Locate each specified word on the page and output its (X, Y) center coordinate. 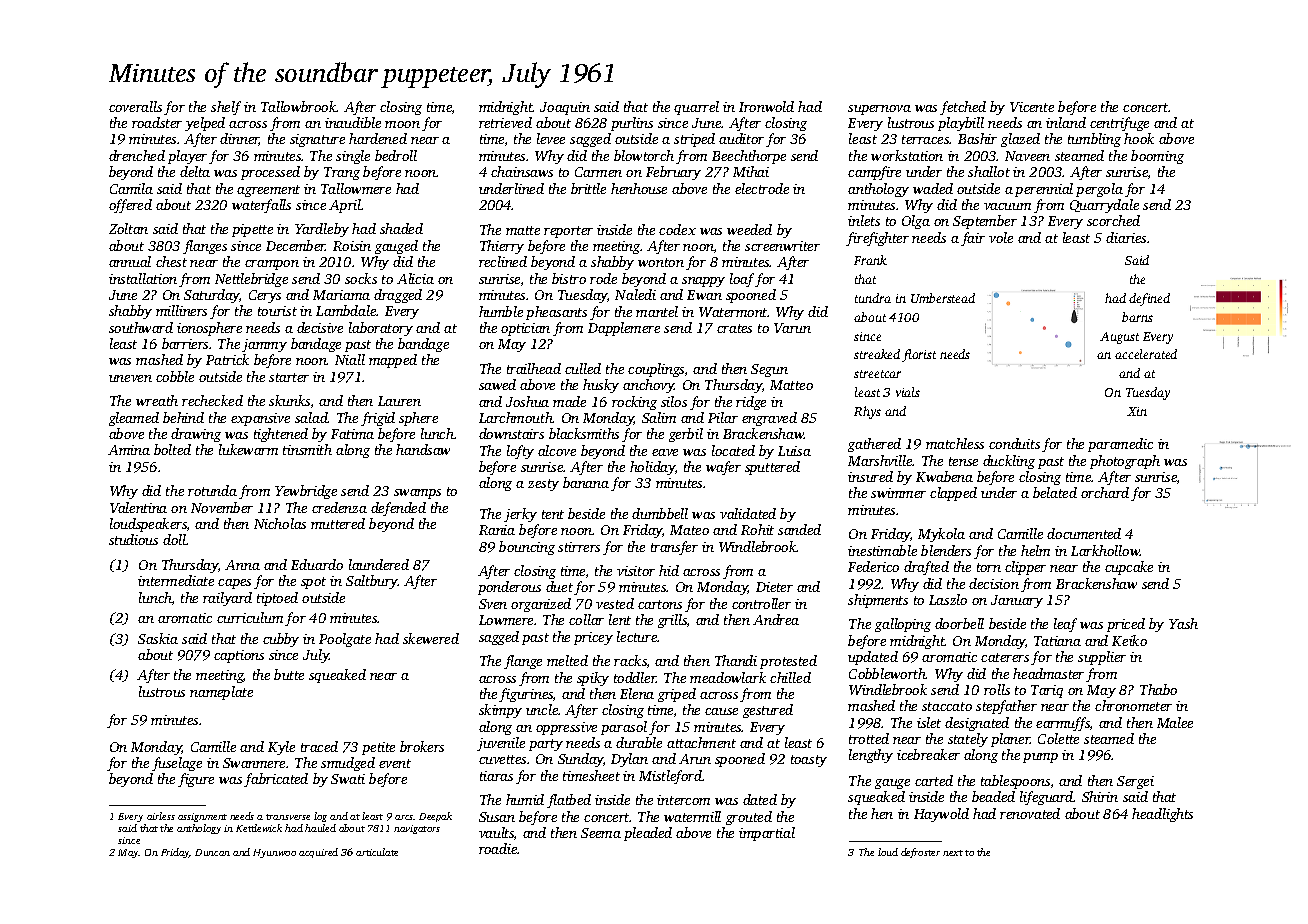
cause (721, 711)
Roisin (352, 246)
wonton (661, 262)
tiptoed (277, 599)
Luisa (794, 451)
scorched (1113, 220)
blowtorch (644, 155)
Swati (348, 779)
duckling (1009, 462)
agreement (268, 191)
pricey (593, 638)
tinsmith (307, 449)
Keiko (1129, 640)
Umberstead (943, 298)
